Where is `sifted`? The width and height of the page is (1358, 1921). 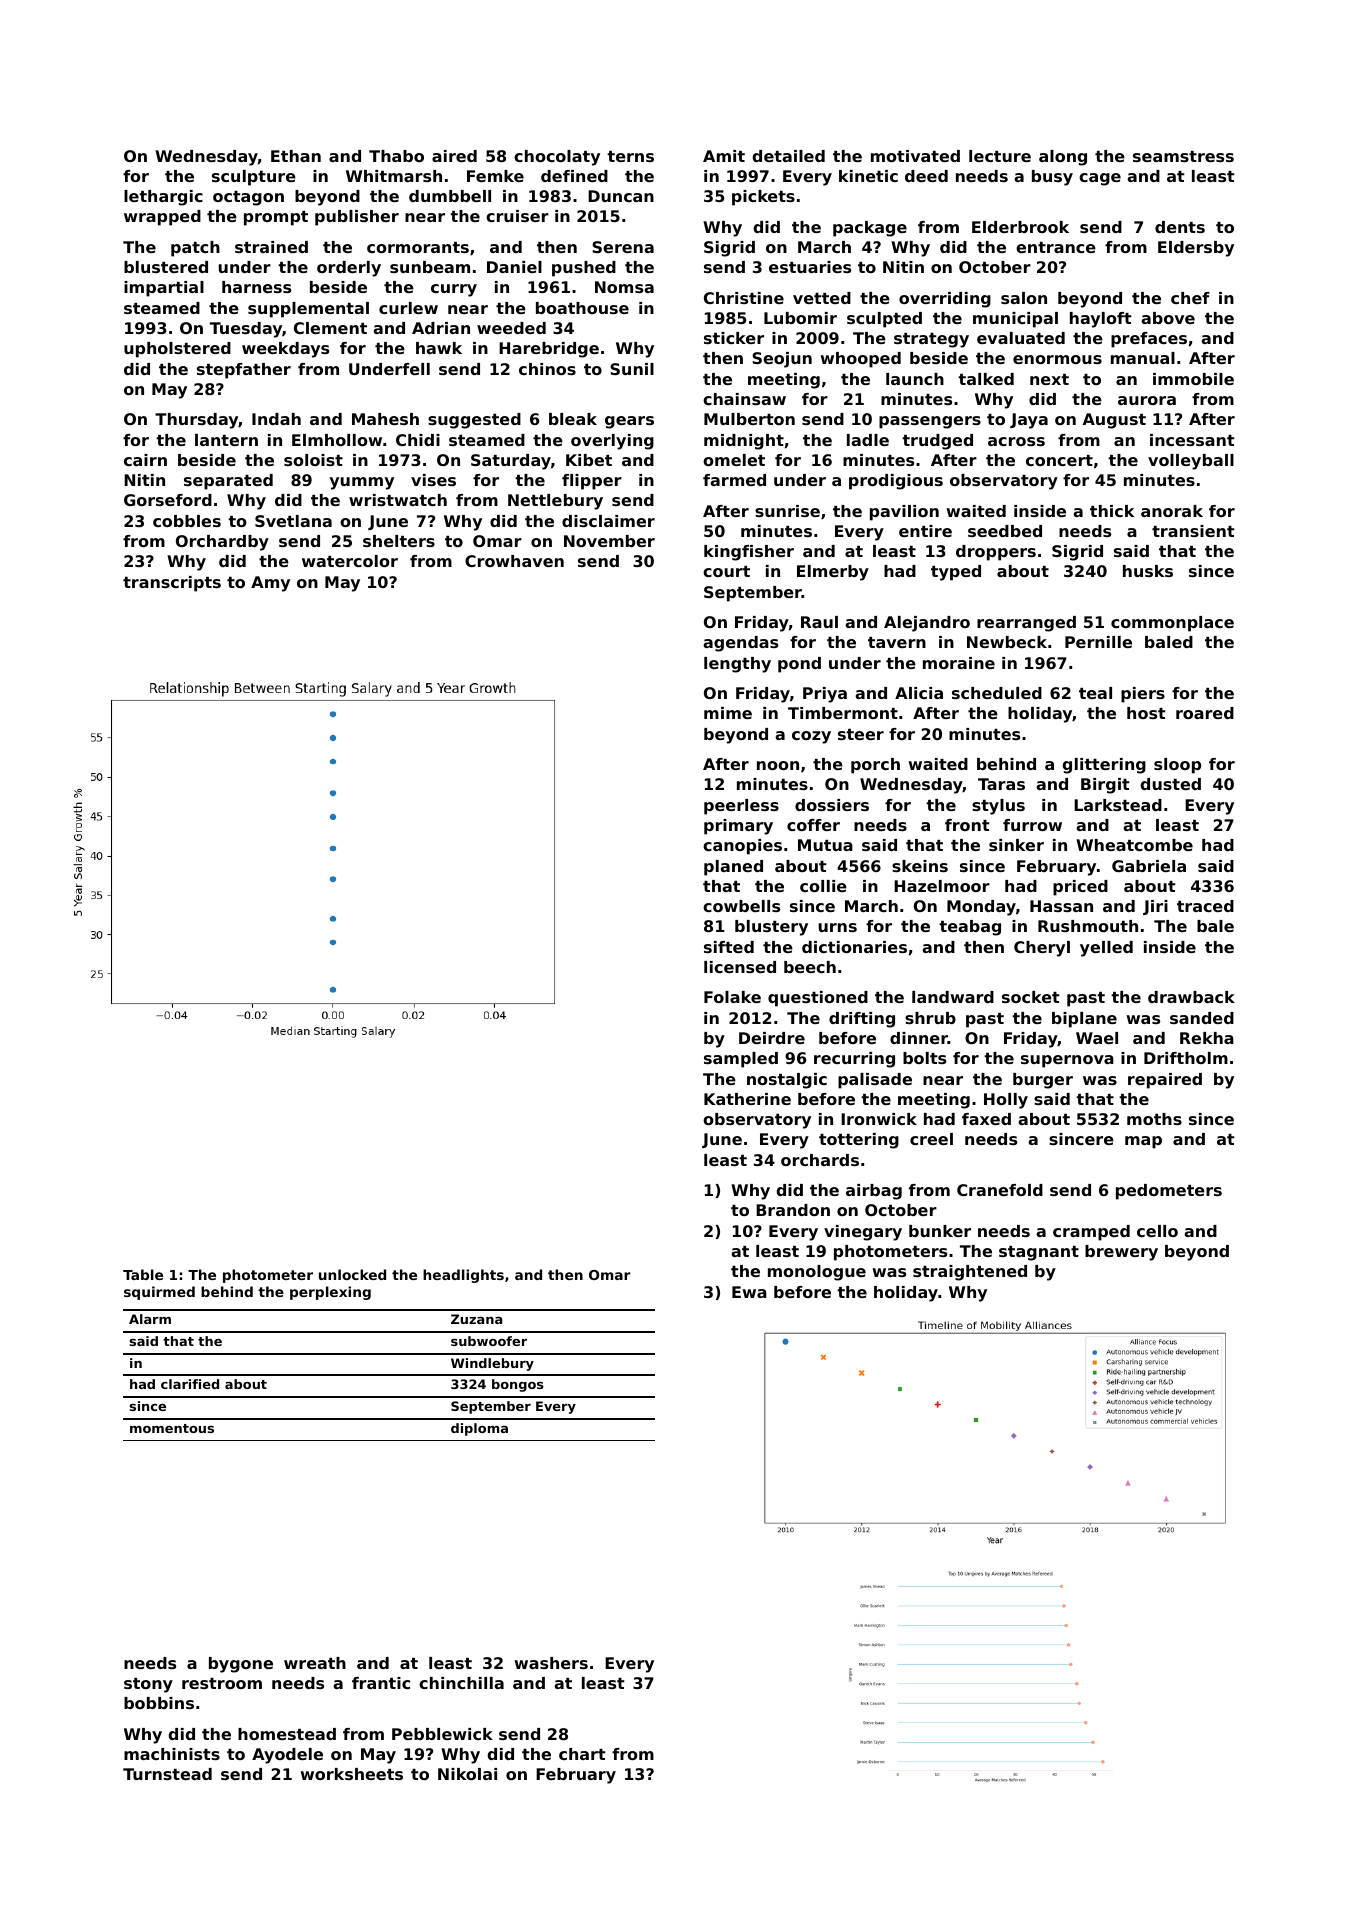
sifted is located at coordinates (729, 947).
